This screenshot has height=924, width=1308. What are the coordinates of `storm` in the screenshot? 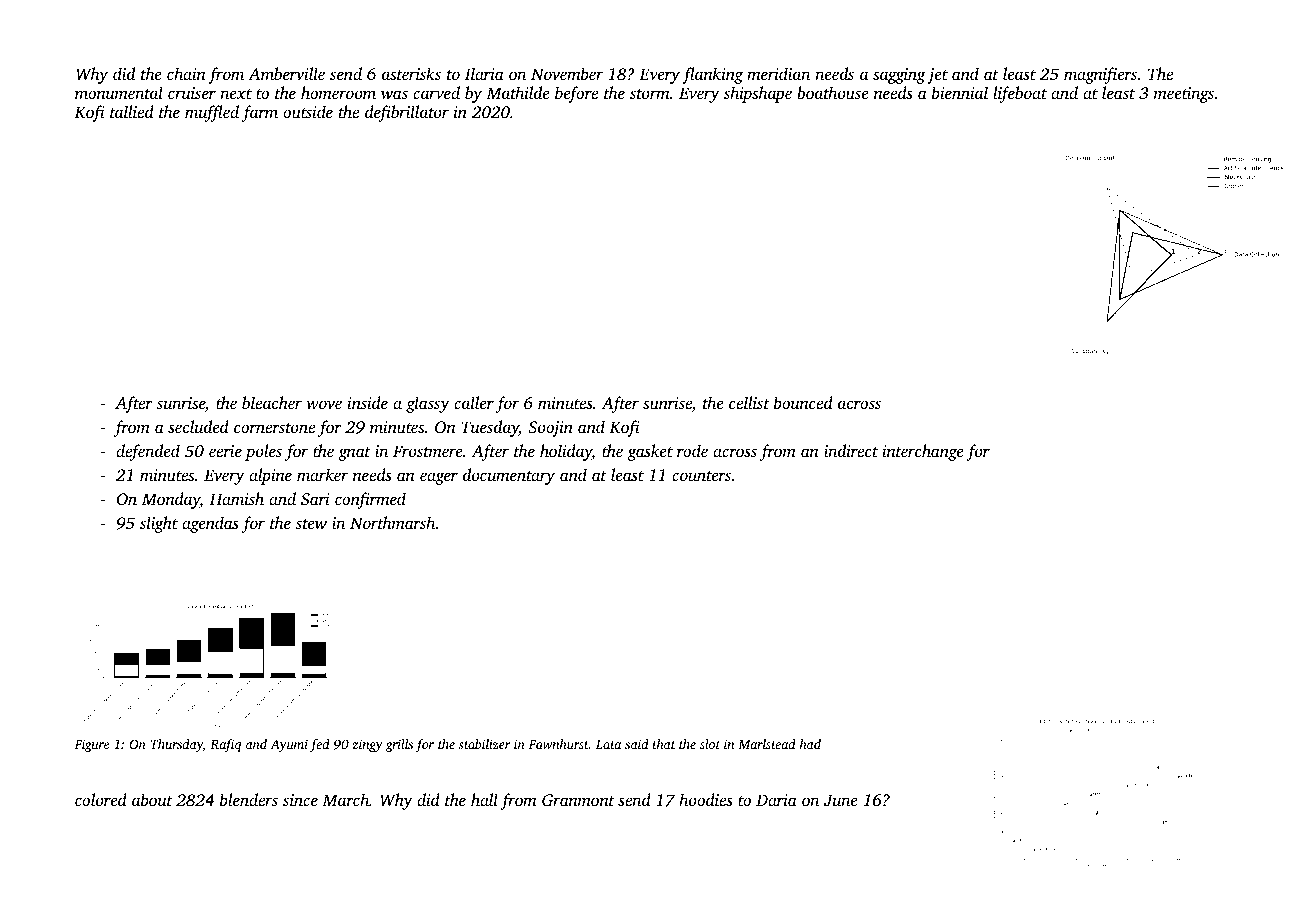 It's located at (650, 94).
